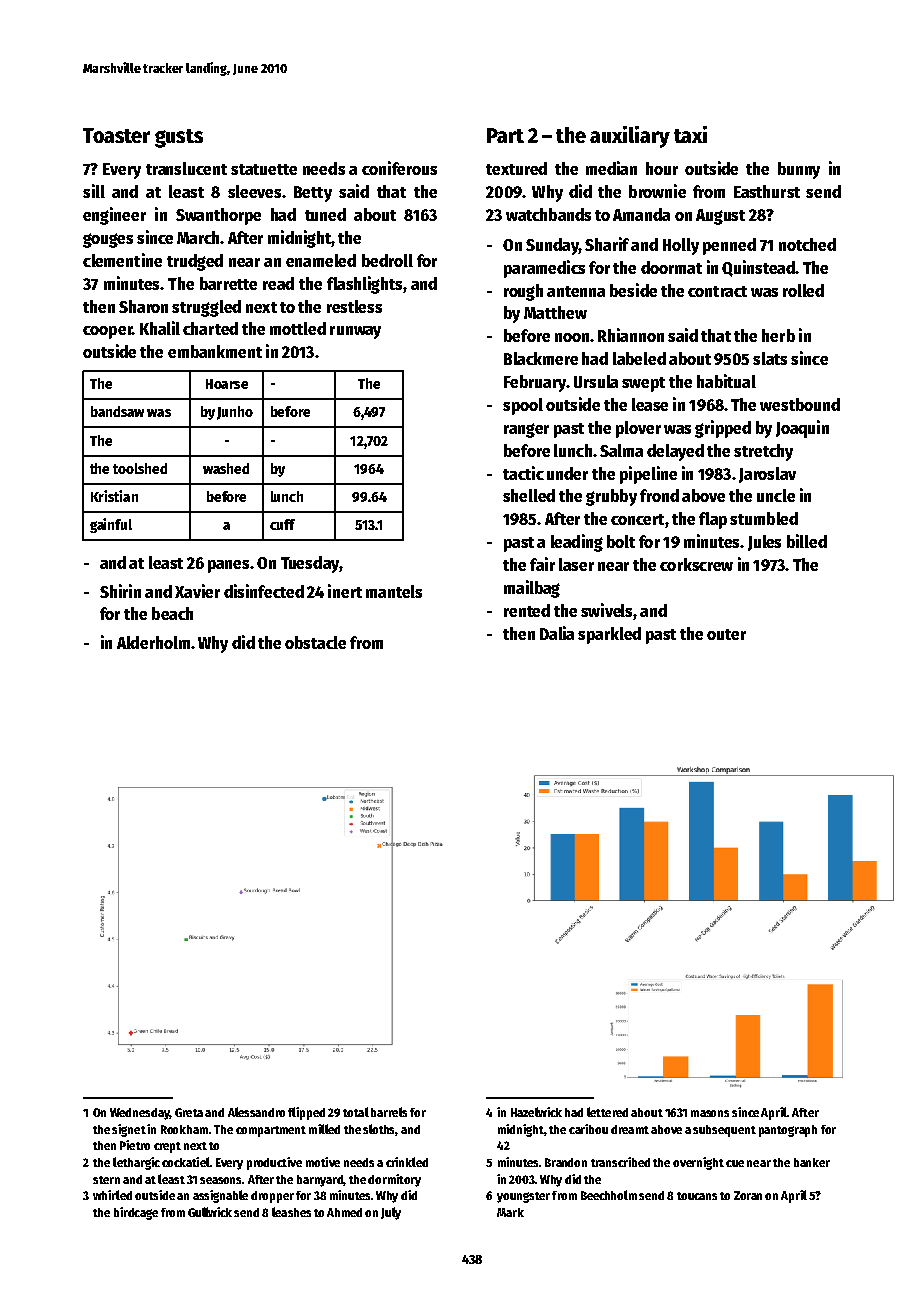 The height and width of the image is (1311, 924). Describe the element at coordinates (807, 541) in the image. I see `billed` at that location.
